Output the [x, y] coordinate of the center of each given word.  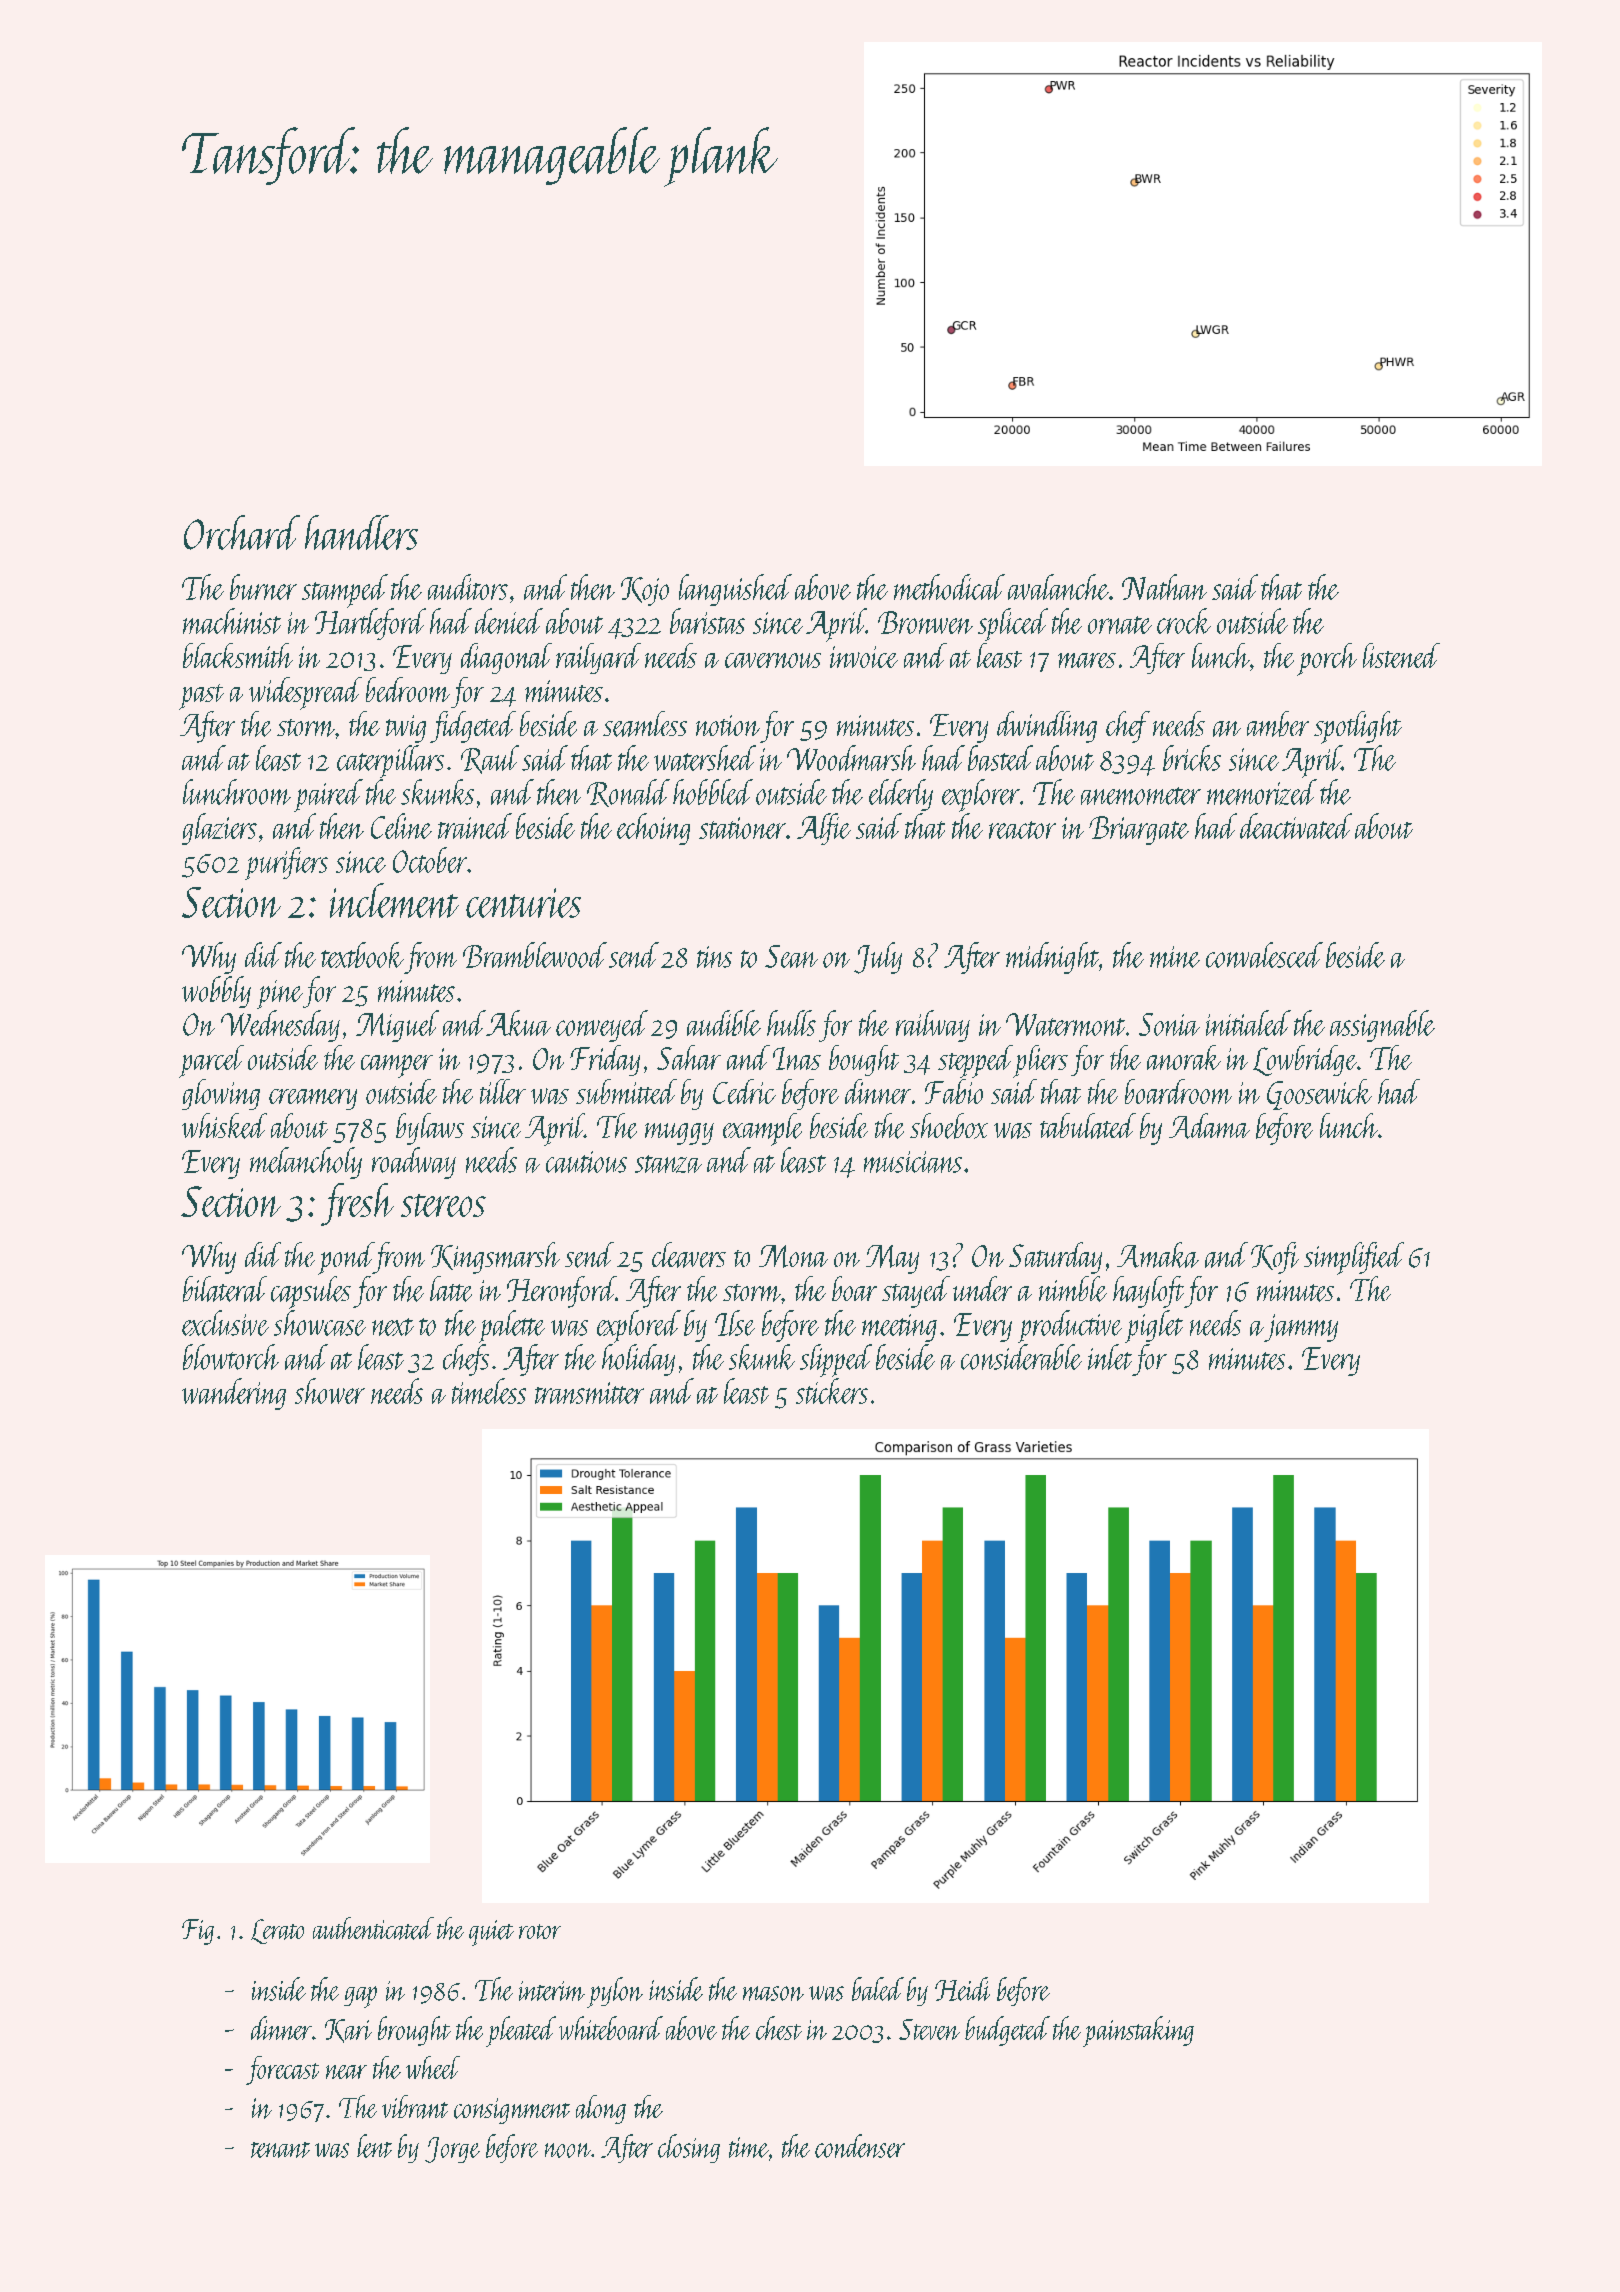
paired [328, 795]
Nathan [1164, 587]
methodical [949, 587]
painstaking [1138, 2031]
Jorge [452, 2150]
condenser [860, 2146]
